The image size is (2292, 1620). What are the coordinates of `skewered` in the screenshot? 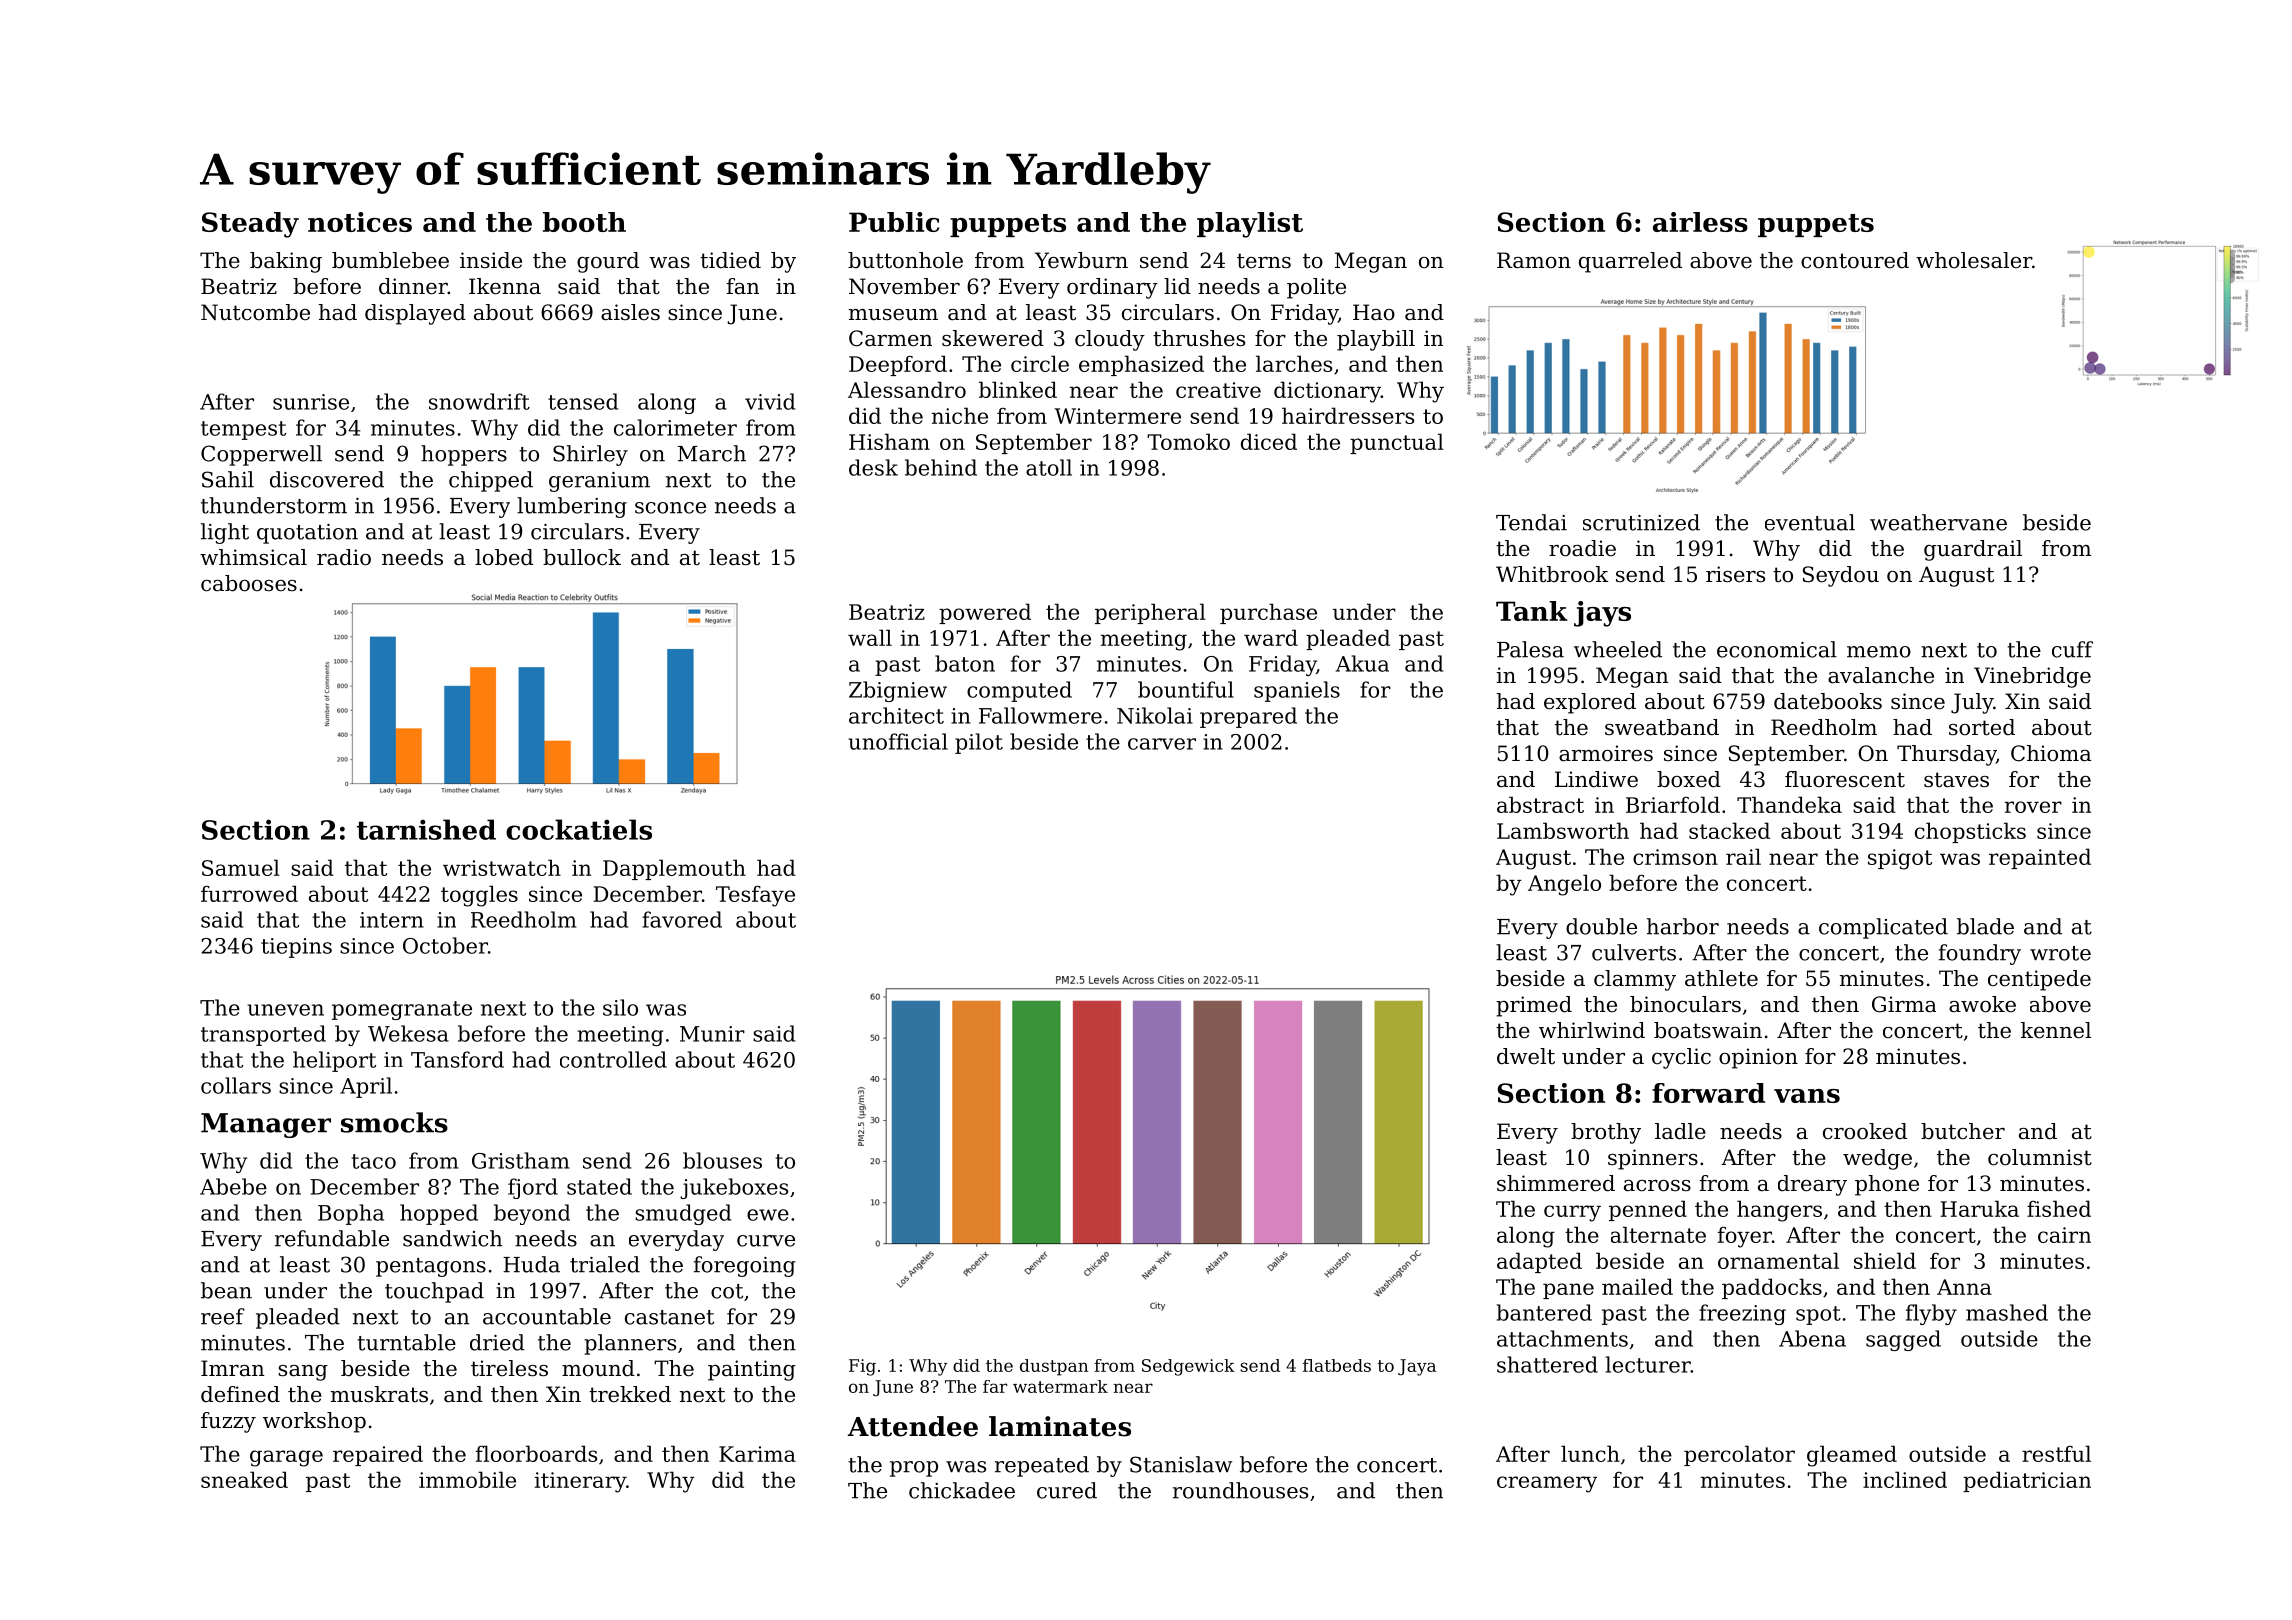 It's located at (993, 338).
